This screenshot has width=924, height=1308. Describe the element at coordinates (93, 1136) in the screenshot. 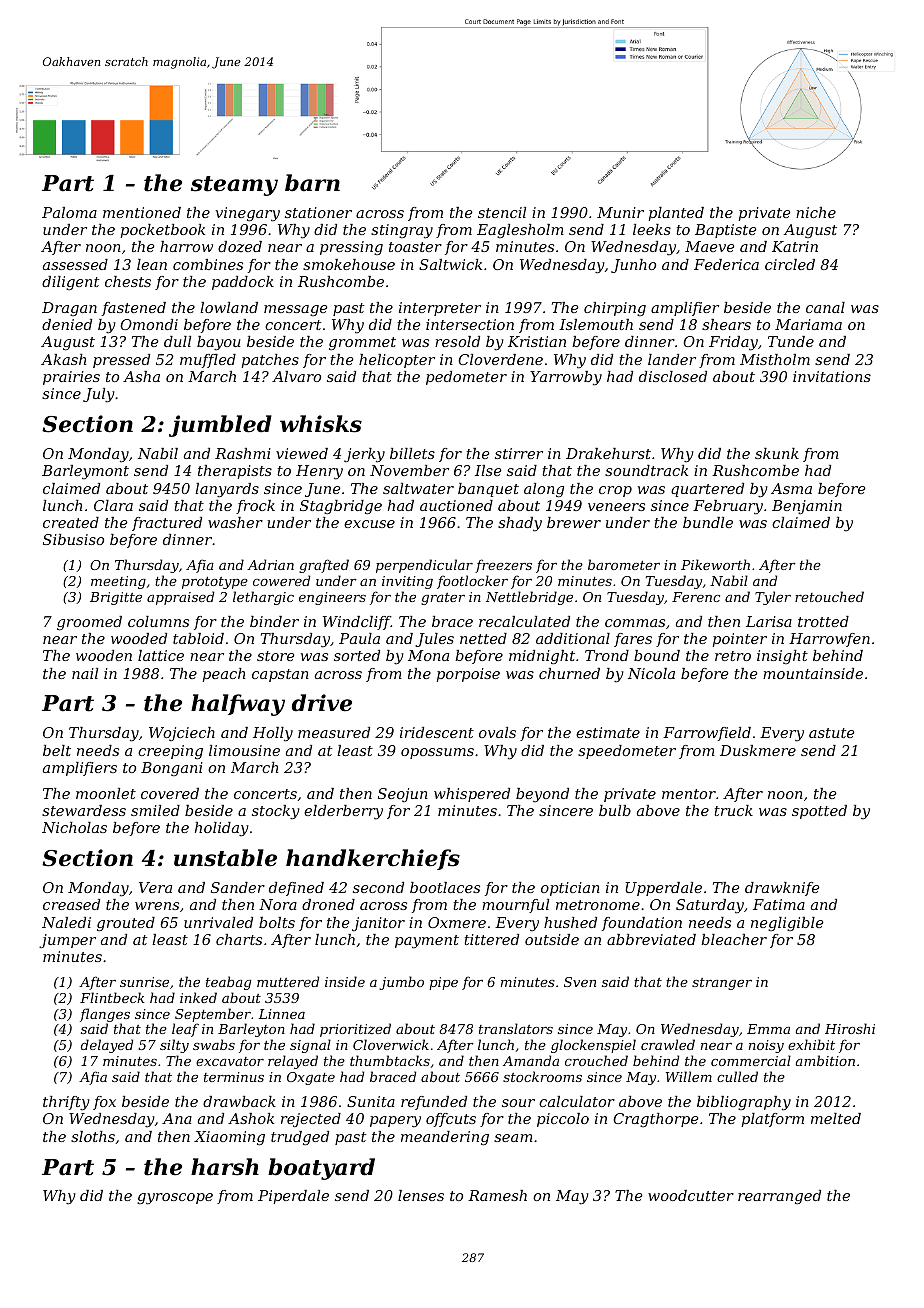

I see `sloths` at that location.
